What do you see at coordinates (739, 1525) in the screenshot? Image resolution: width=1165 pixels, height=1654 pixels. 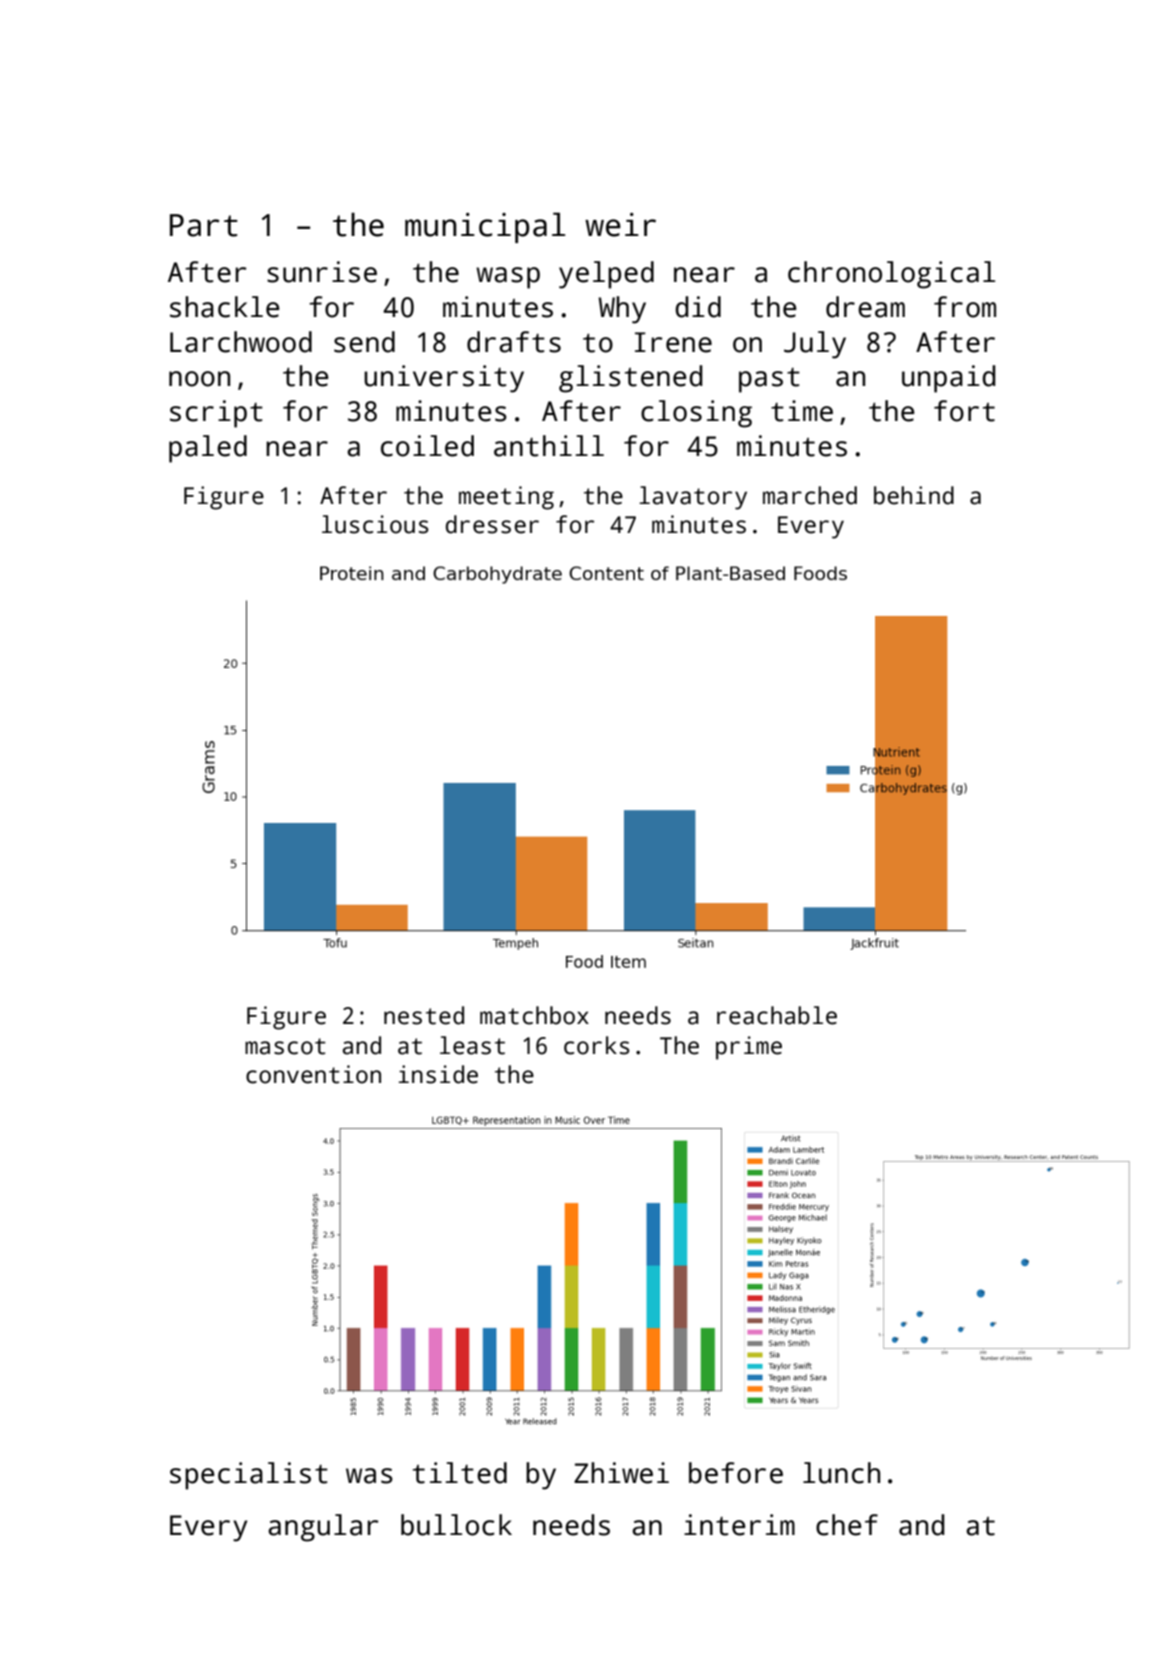 I see `interim` at bounding box center [739, 1525].
